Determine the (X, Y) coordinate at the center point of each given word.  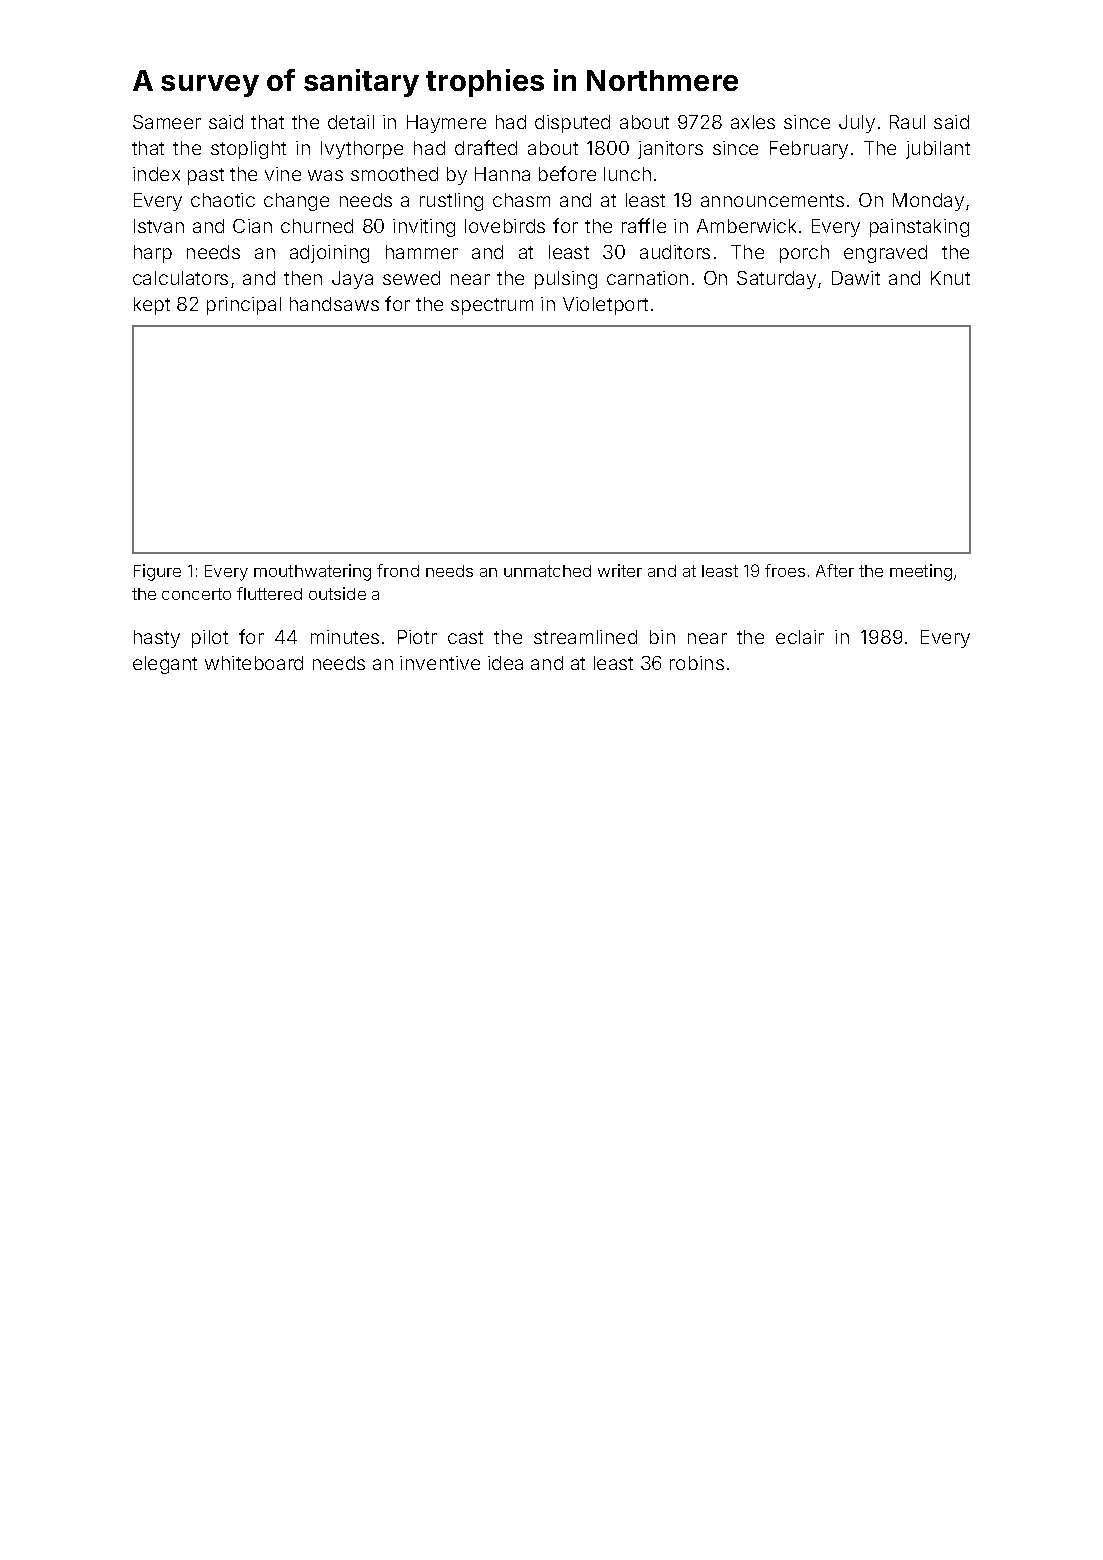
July (857, 124)
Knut (950, 278)
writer (620, 570)
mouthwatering (312, 572)
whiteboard (254, 663)
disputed (572, 124)
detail (351, 122)
